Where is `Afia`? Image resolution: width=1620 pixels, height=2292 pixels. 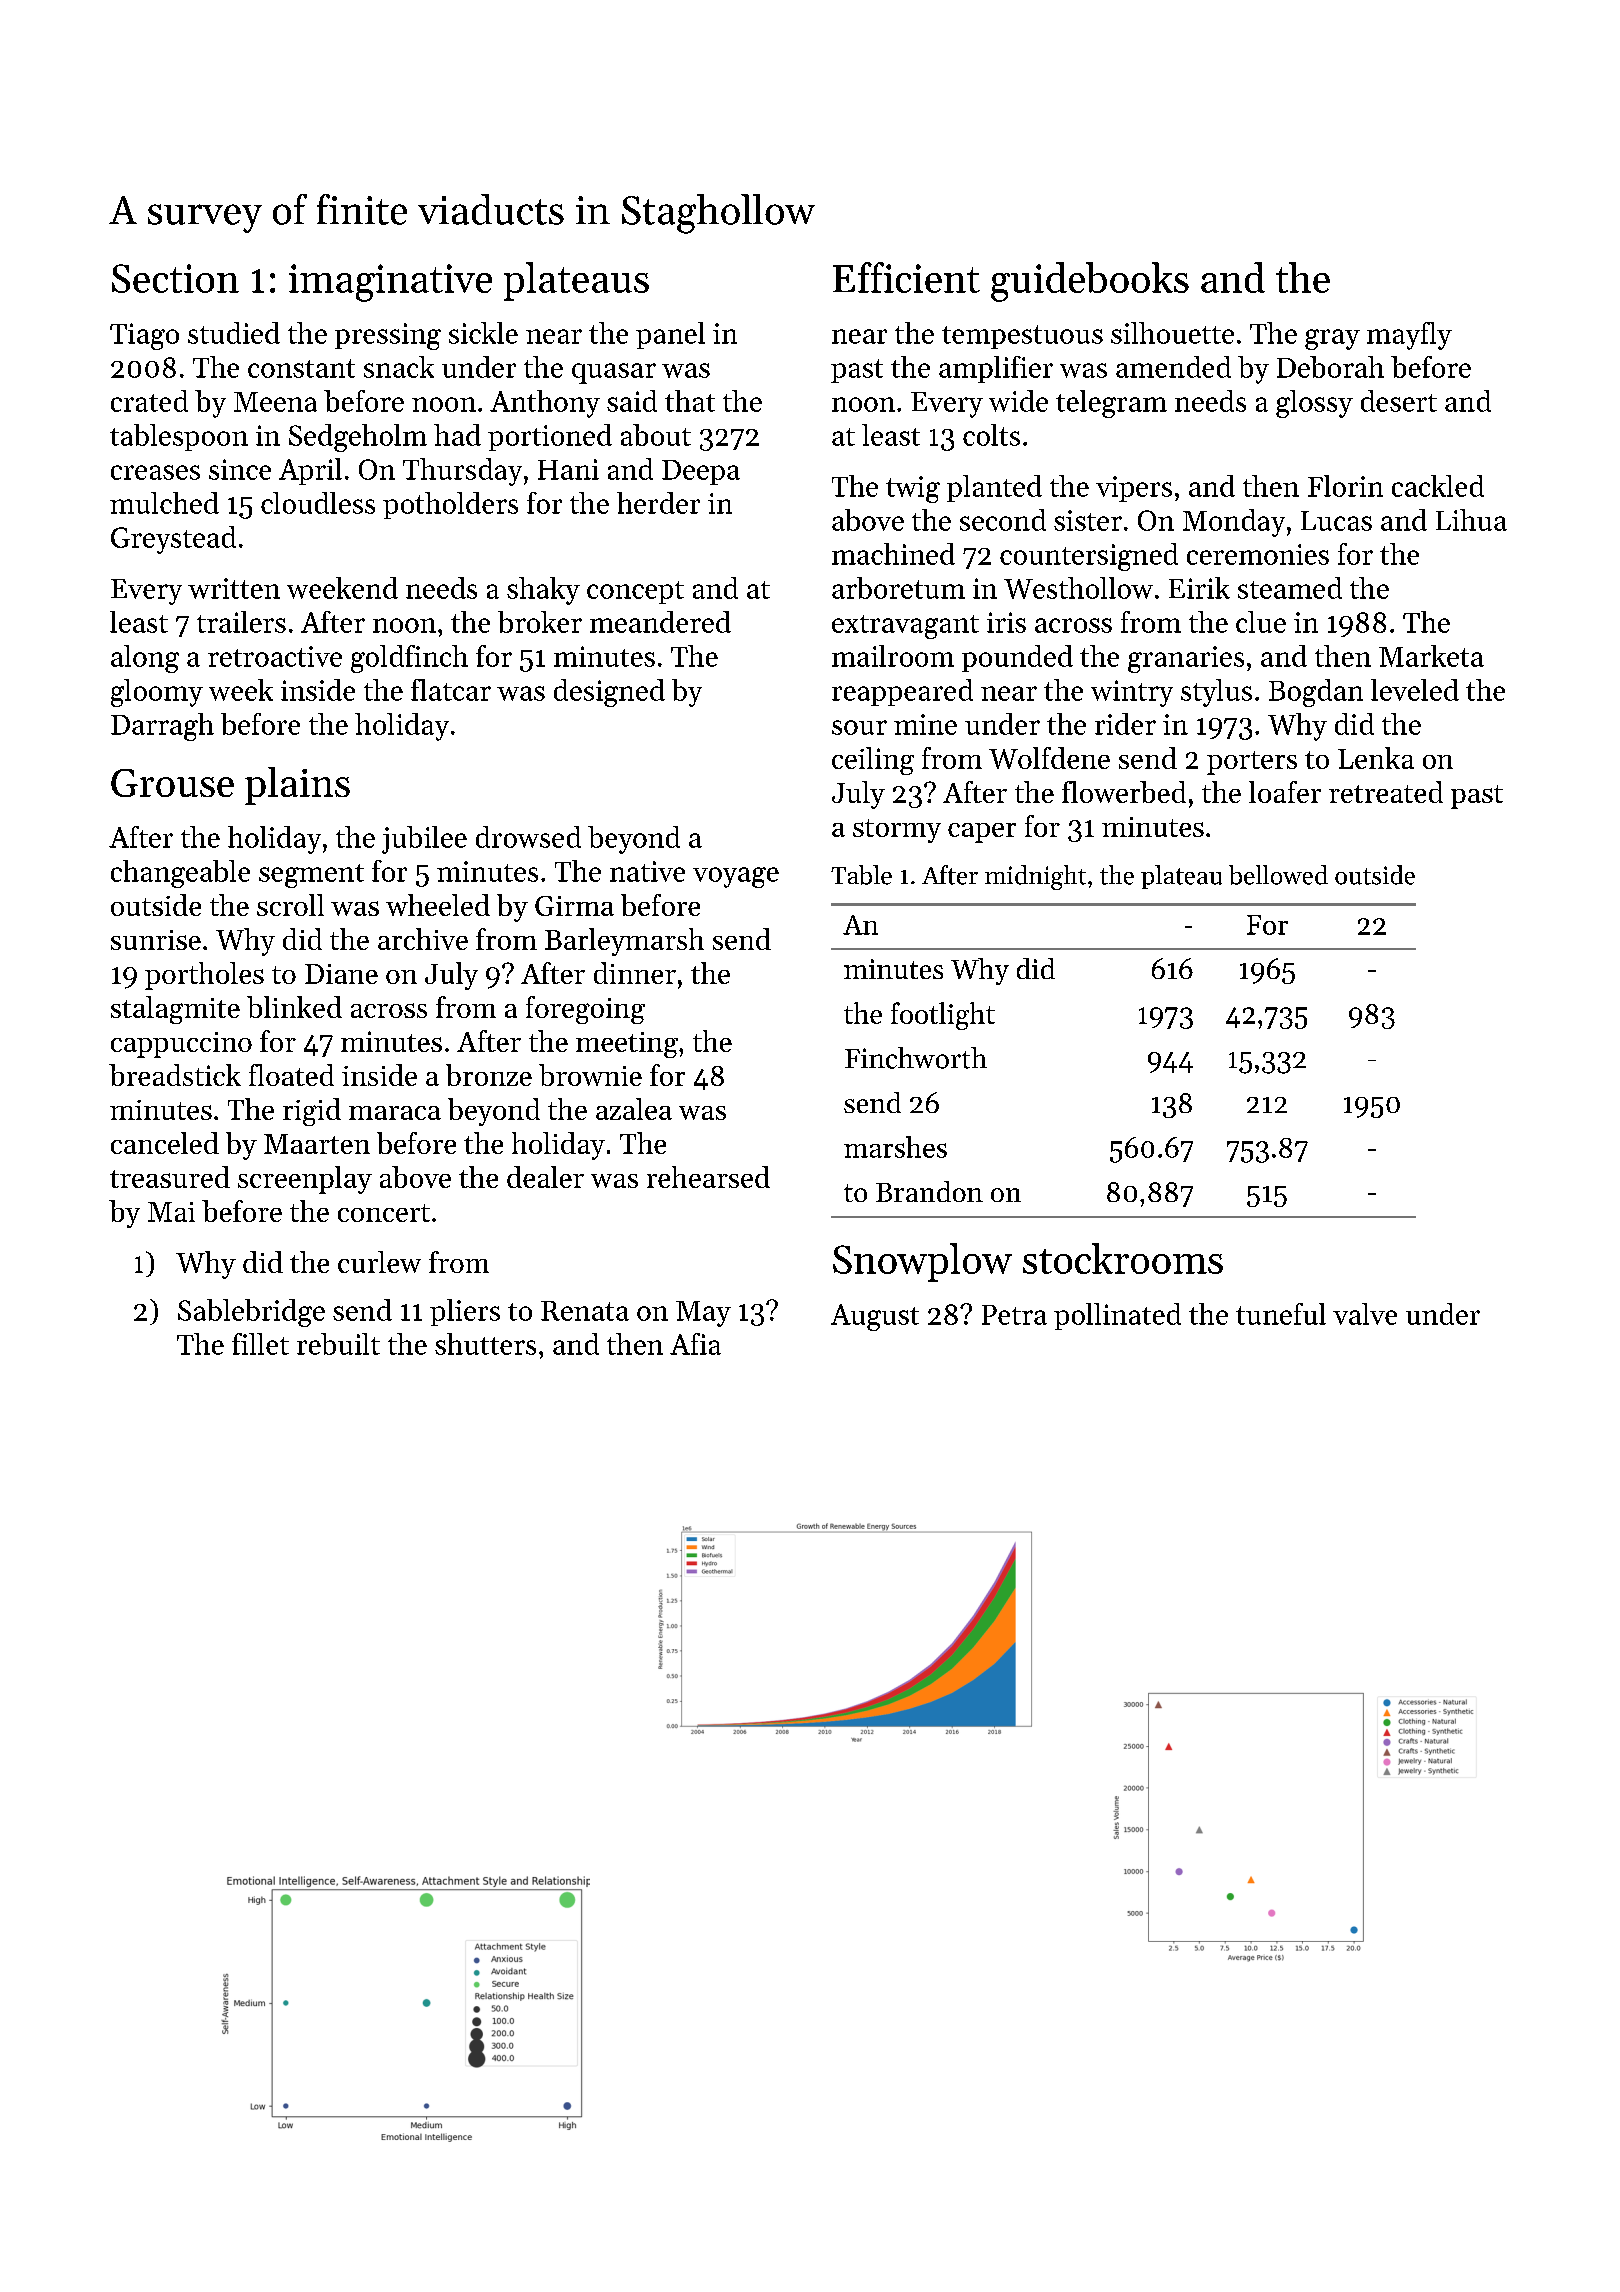
Afia is located at coordinates (695, 1344).
